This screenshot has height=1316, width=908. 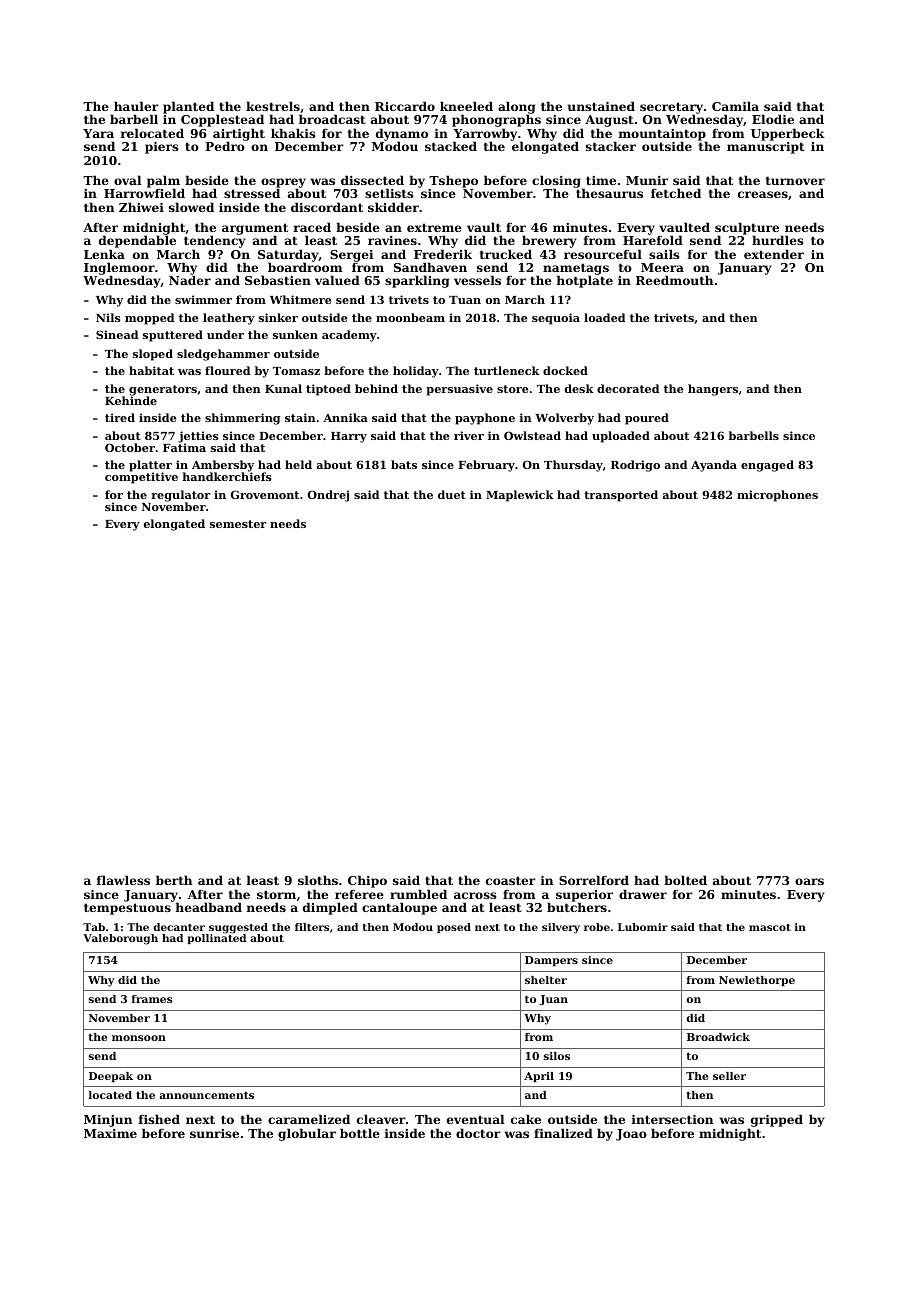 What do you see at coordinates (466, 106) in the screenshot?
I see `kneeled` at bounding box center [466, 106].
